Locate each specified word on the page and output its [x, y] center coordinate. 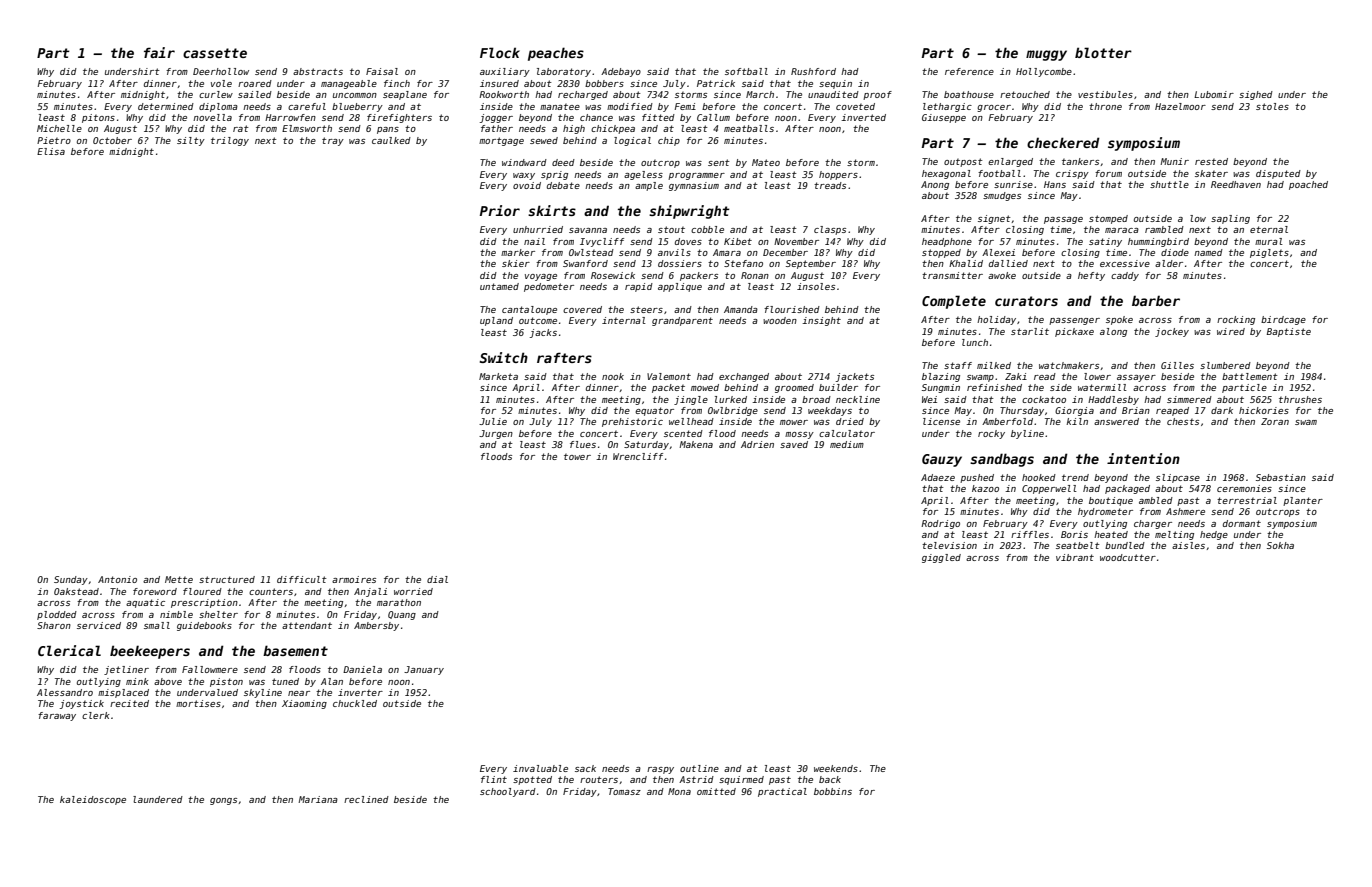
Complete [954, 302]
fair [159, 52]
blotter [1103, 52]
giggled [941, 558]
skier [516, 263]
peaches [556, 54]
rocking [1236, 320]
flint [494, 779]
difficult [302, 579]
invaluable [540, 768]
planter [1303, 501]
